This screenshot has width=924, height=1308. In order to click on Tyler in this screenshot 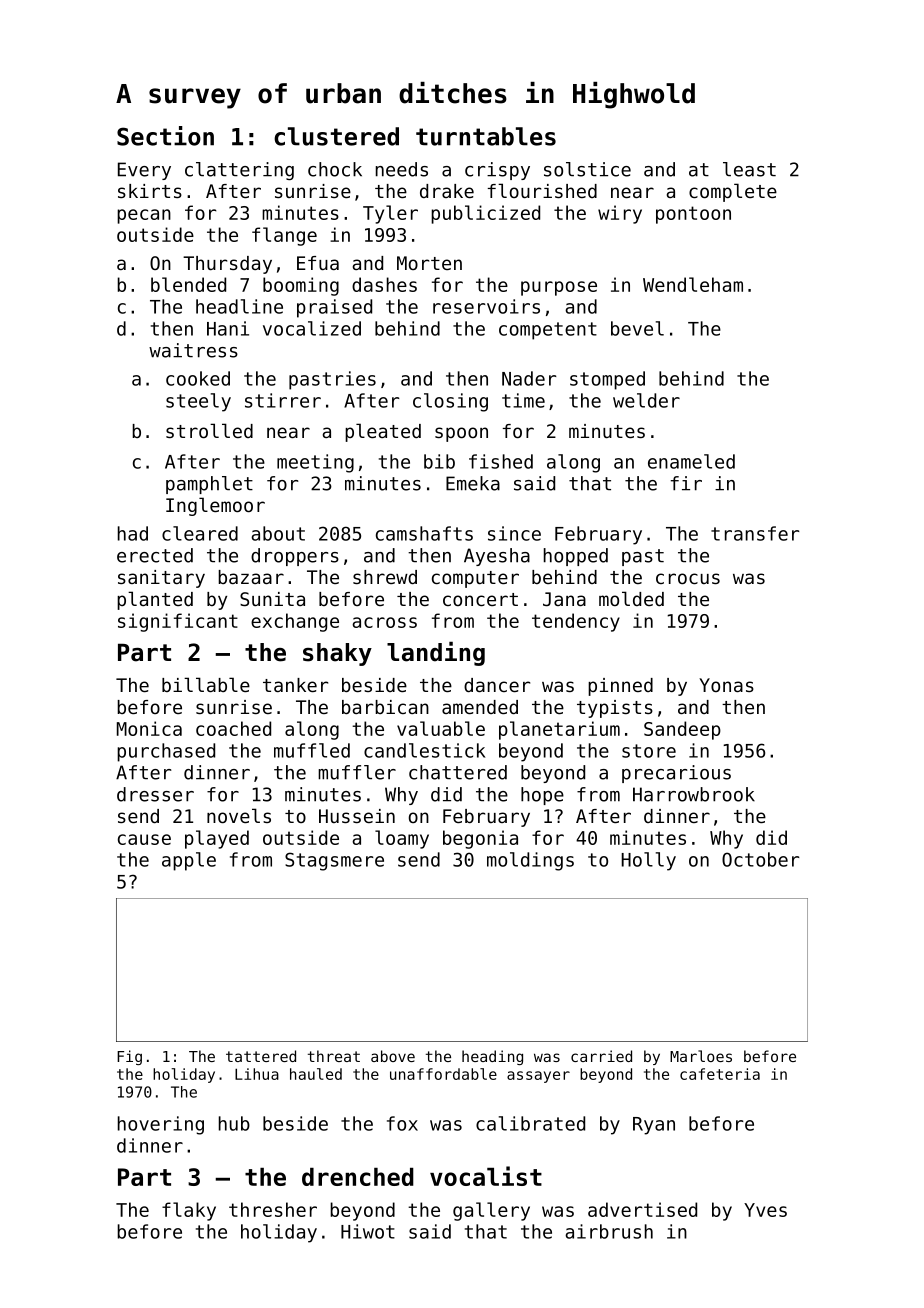, I will do `click(390, 214)`.
